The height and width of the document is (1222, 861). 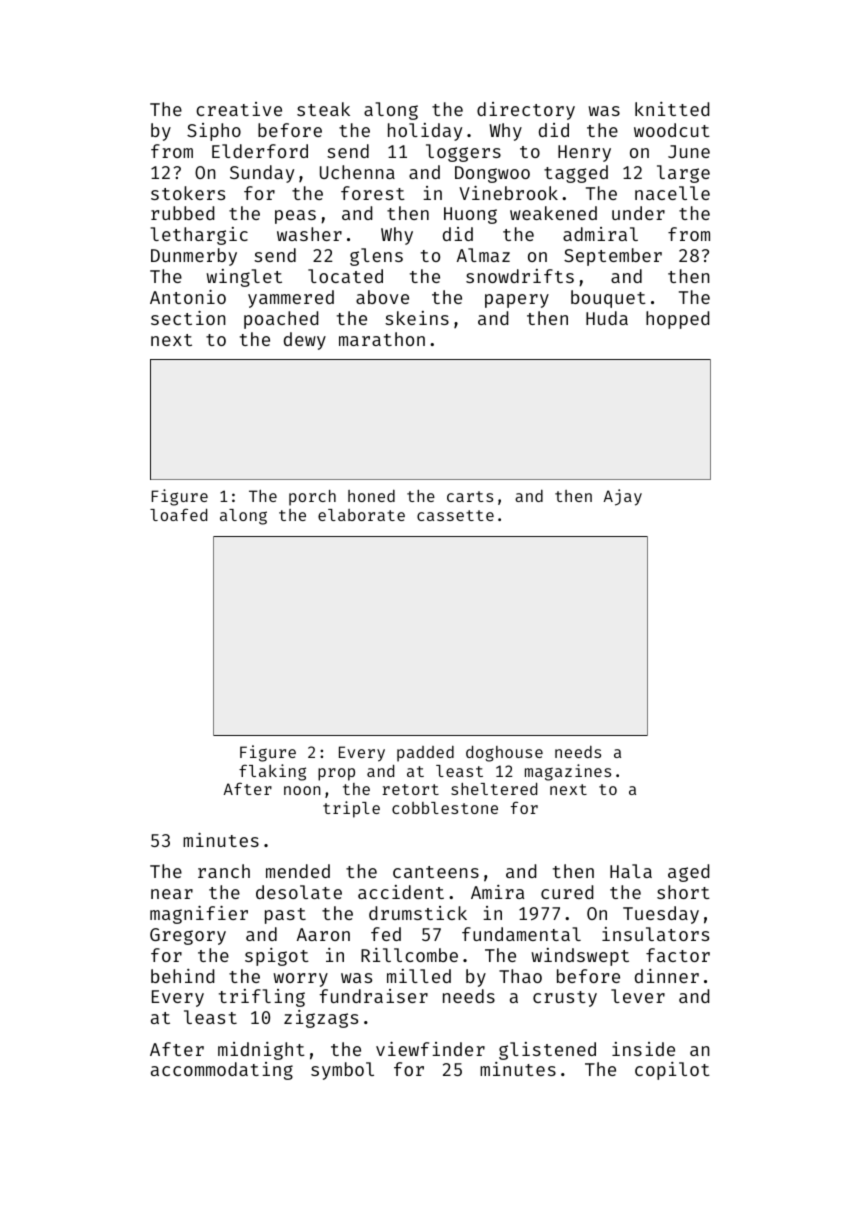 What do you see at coordinates (261, 1051) in the document?
I see `midnight` at bounding box center [261, 1051].
